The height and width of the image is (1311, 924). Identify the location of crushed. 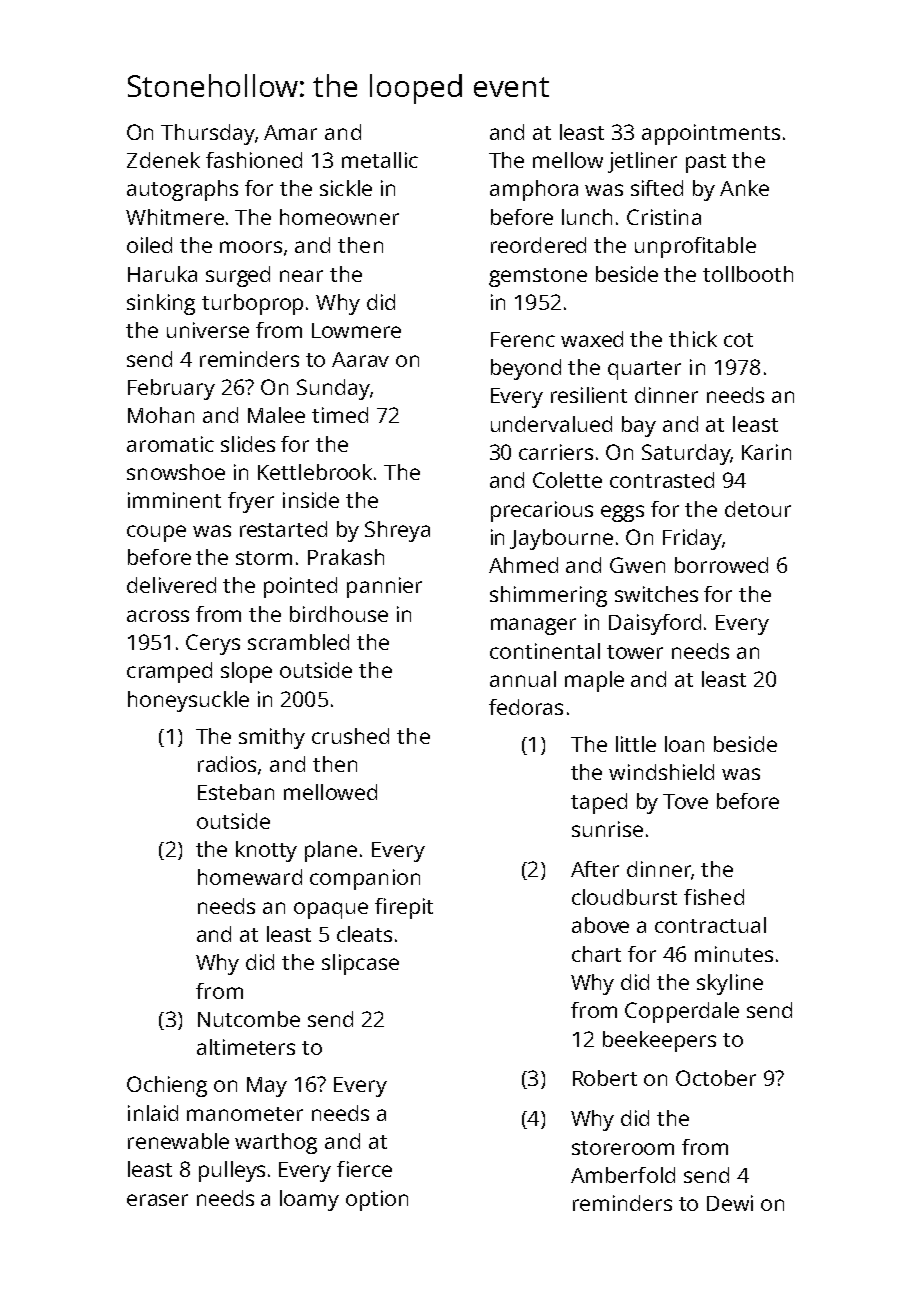
(350, 736).
